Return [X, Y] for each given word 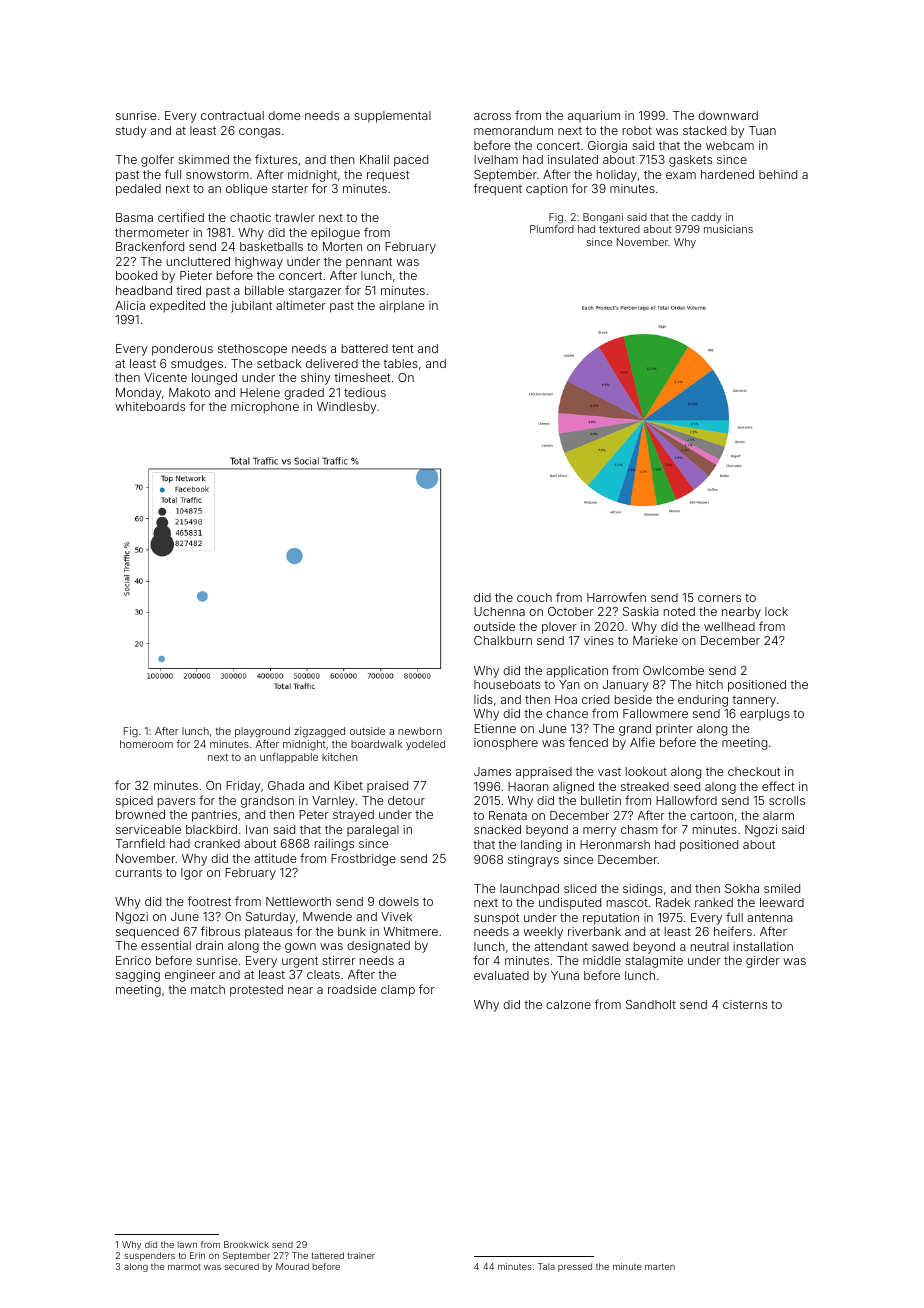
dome [284, 115]
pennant [369, 263]
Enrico [133, 960]
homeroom [146, 744]
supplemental [392, 117]
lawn [187, 1244]
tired [188, 290]
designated [378, 947]
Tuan [762, 130]
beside [633, 699]
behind [778, 174]
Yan [569, 684]
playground [262, 732]
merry [599, 832]
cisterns [745, 1004]
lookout [646, 771]
